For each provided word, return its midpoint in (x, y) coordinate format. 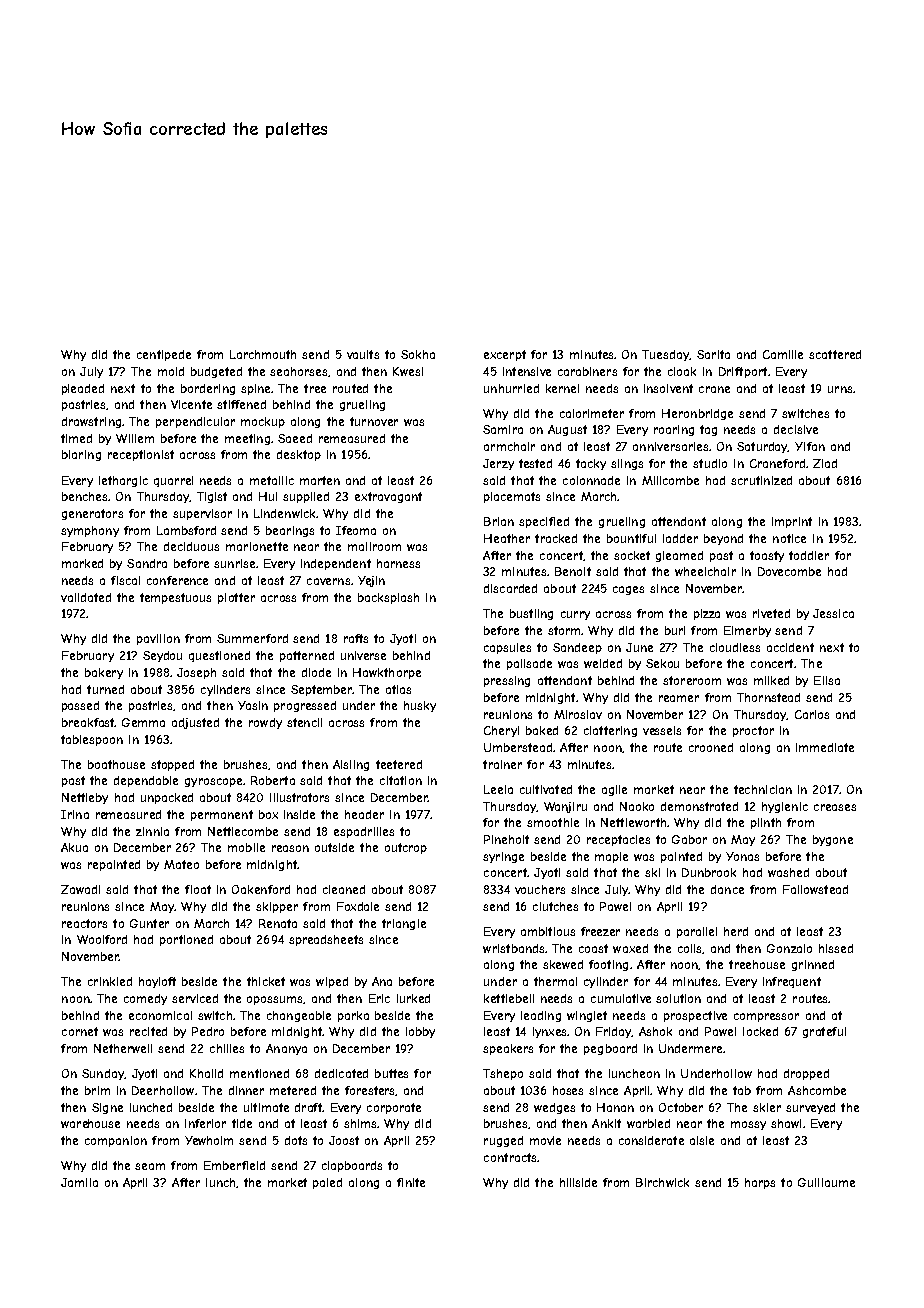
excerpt (505, 355)
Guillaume (826, 1182)
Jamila (79, 1182)
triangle (404, 924)
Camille (783, 354)
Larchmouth (263, 354)
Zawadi (80, 889)
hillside (578, 1182)
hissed (836, 948)
